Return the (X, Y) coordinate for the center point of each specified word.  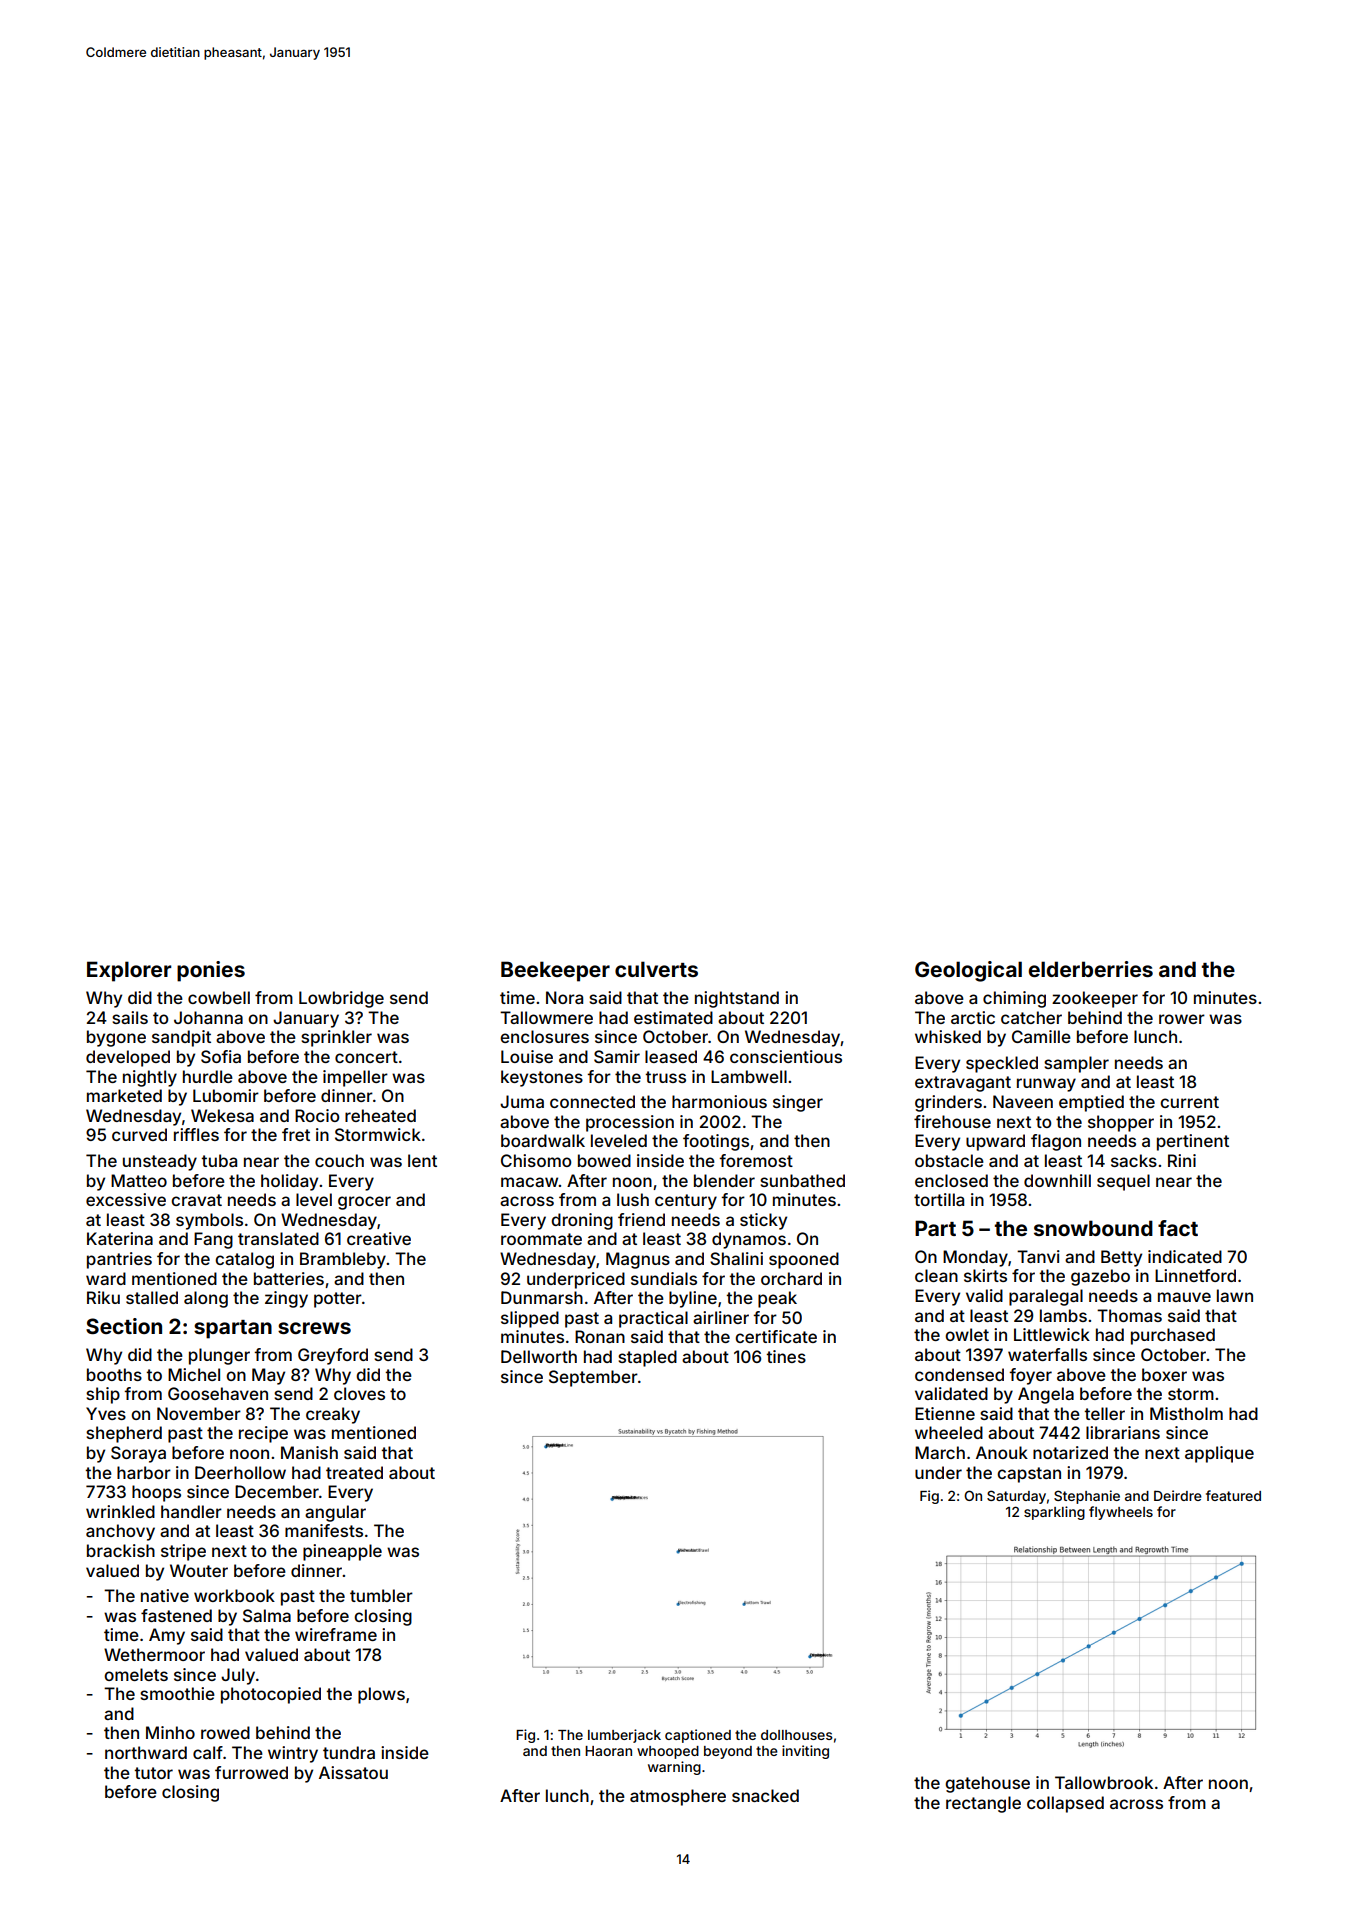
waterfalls (1047, 1354)
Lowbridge (341, 999)
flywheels (1121, 1513)
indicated (1185, 1256)
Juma (522, 1101)
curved (139, 1134)
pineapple (342, 1552)
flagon (1056, 1142)
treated (354, 1472)
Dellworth (539, 1356)
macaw (530, 1182)
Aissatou (353, 1772)
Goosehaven (218, 1393)
